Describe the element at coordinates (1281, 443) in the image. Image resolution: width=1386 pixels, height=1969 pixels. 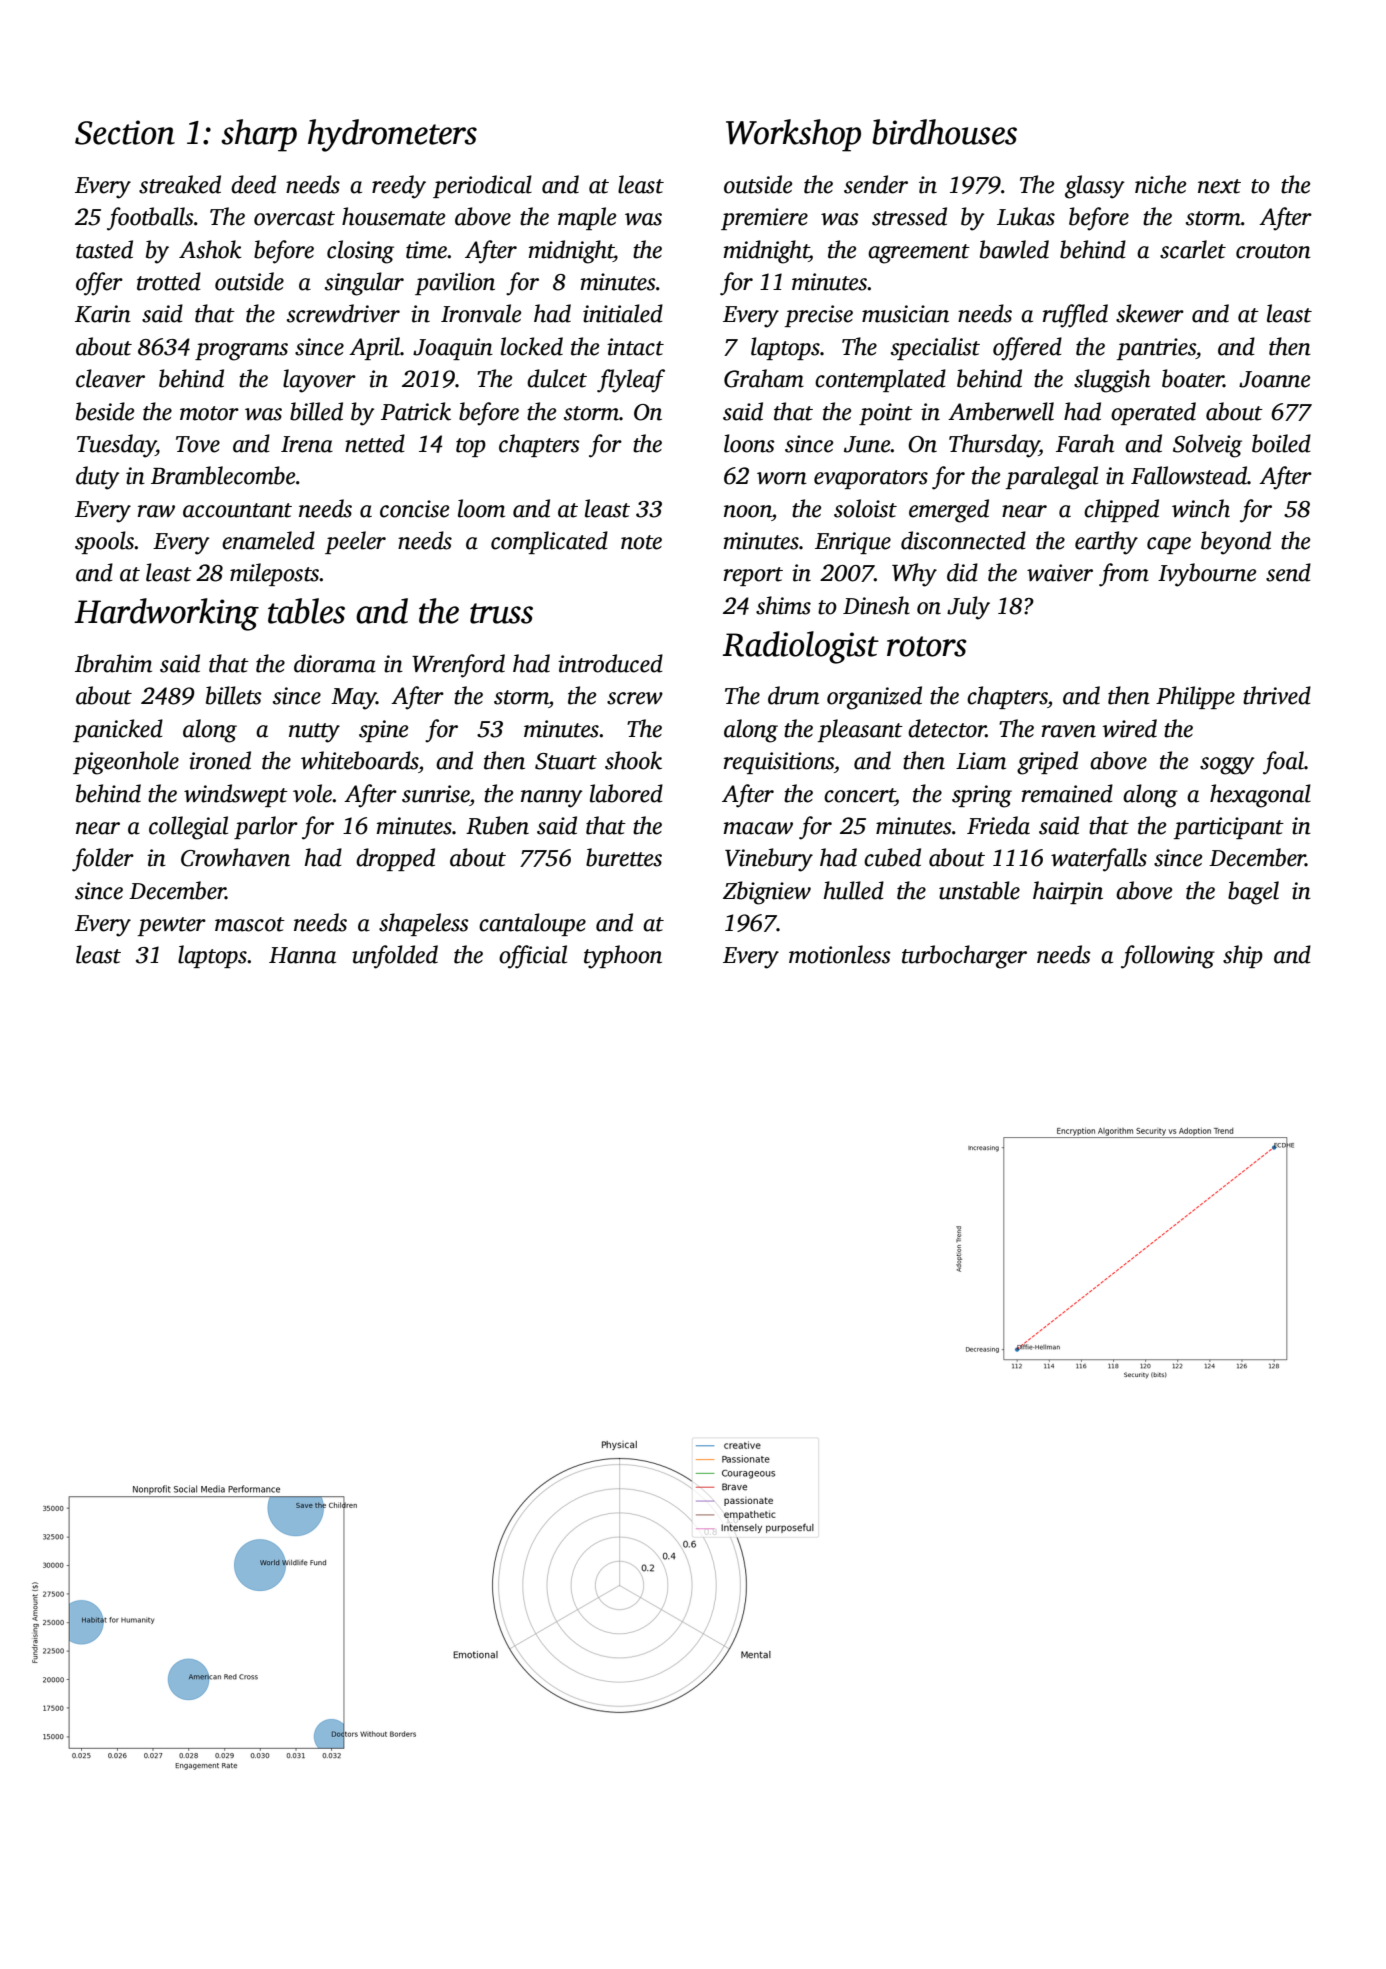
I see `boiled` at that location.
